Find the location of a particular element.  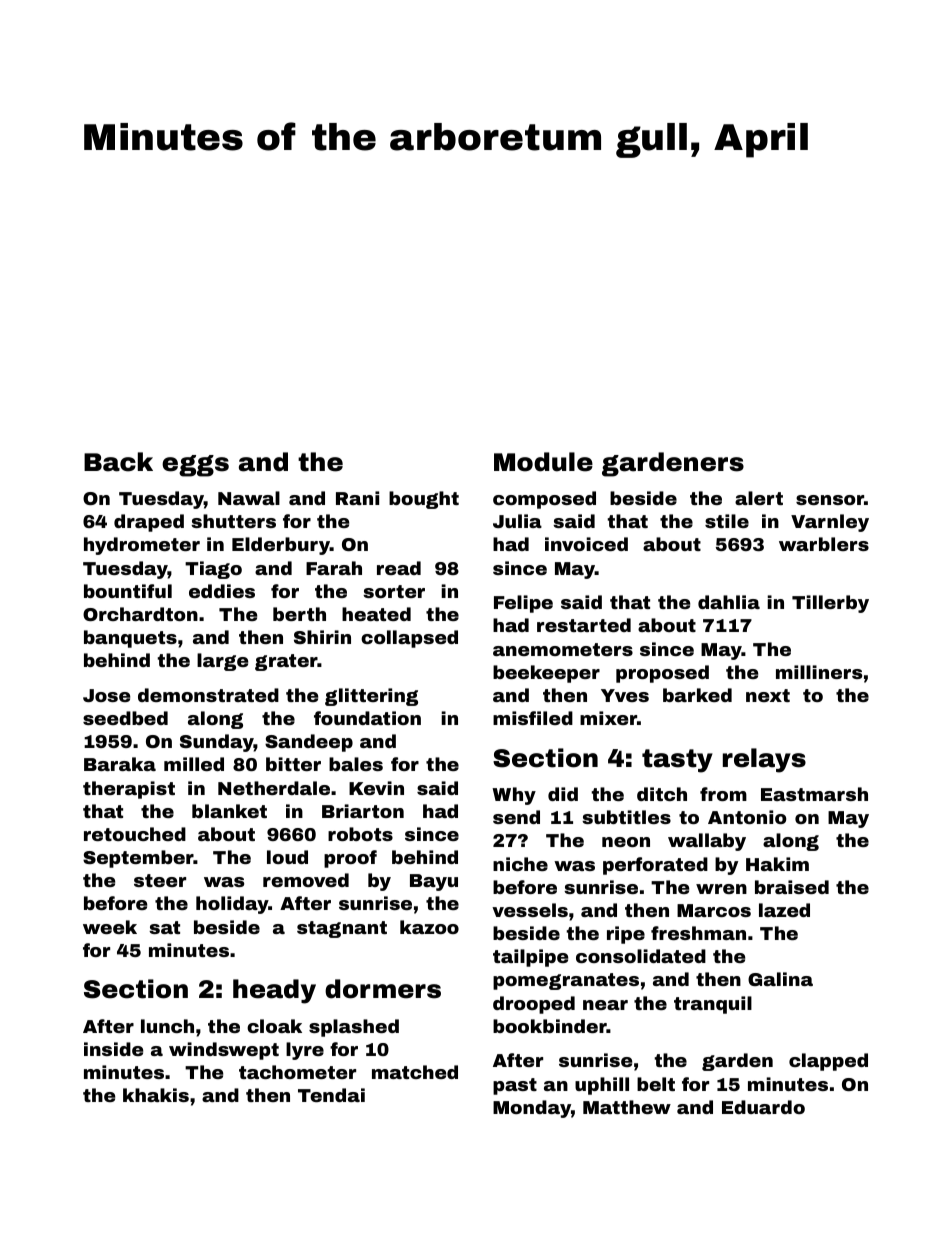

loud is located at coordinates (287, 857).
